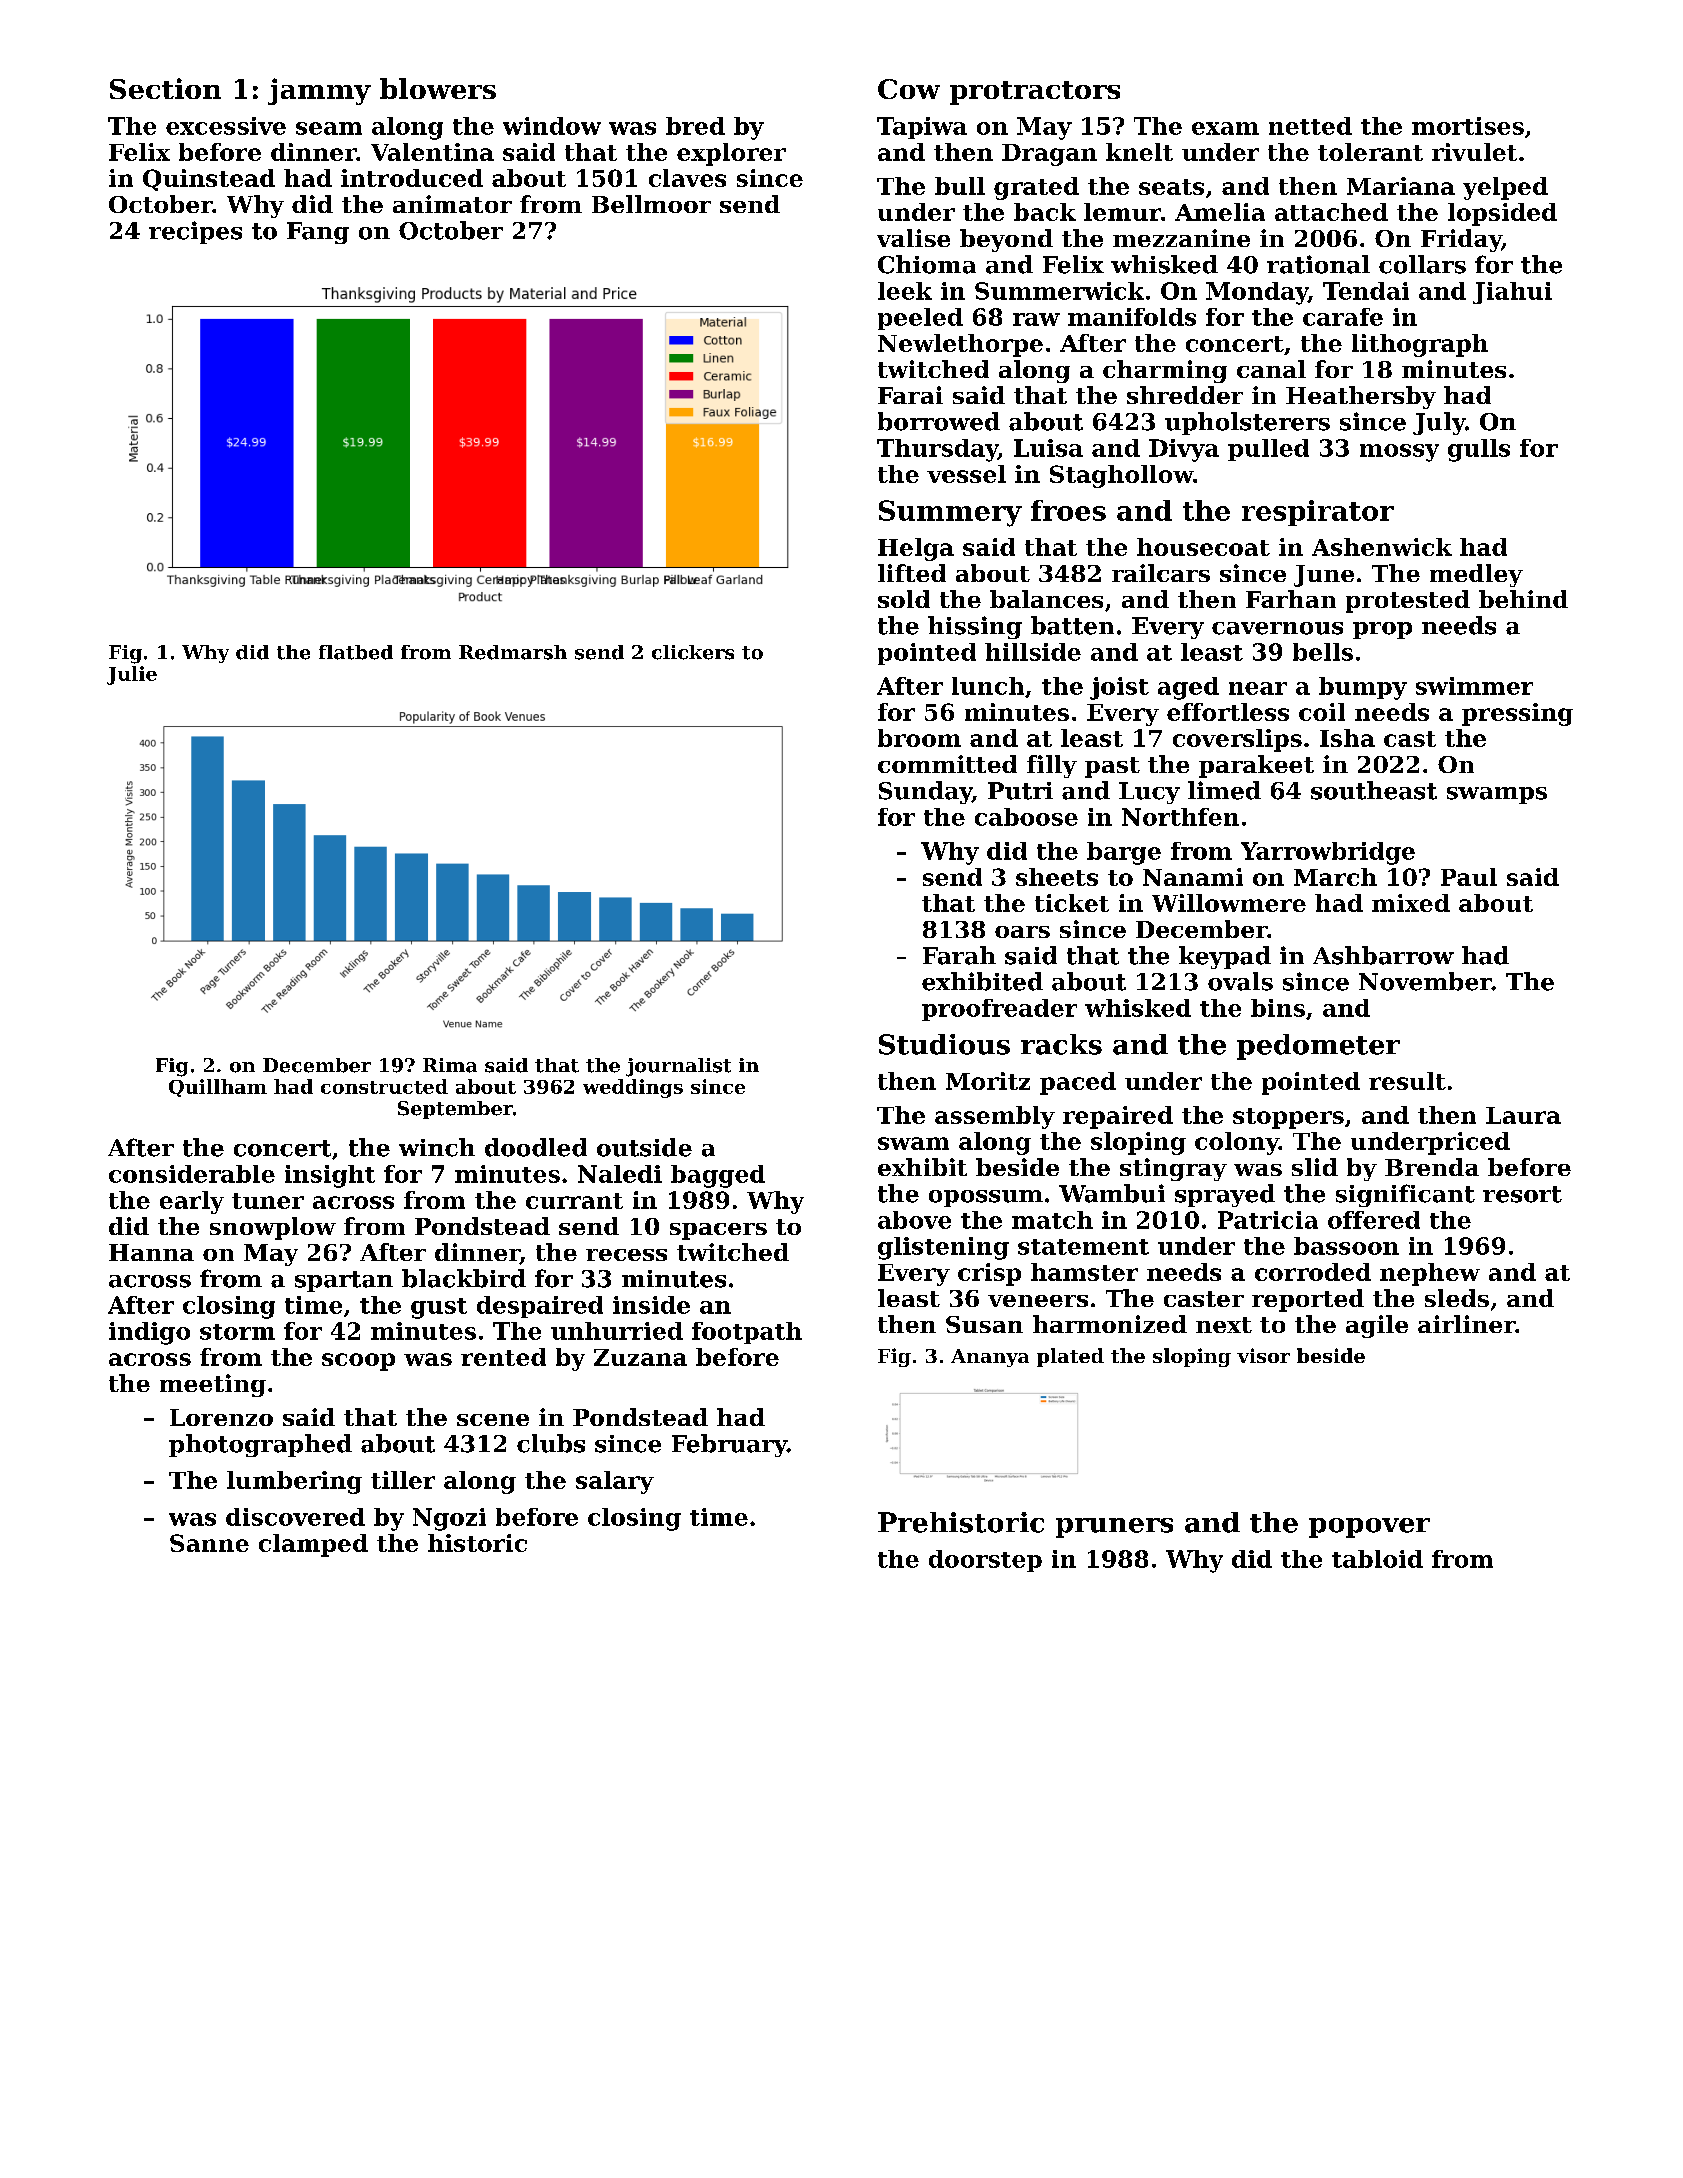 This screenshot has height=2178, width=1683. What do you see at coordinates (195, 232) in the screenshot?
I see `recipes` at bounding box center [195, 232].
